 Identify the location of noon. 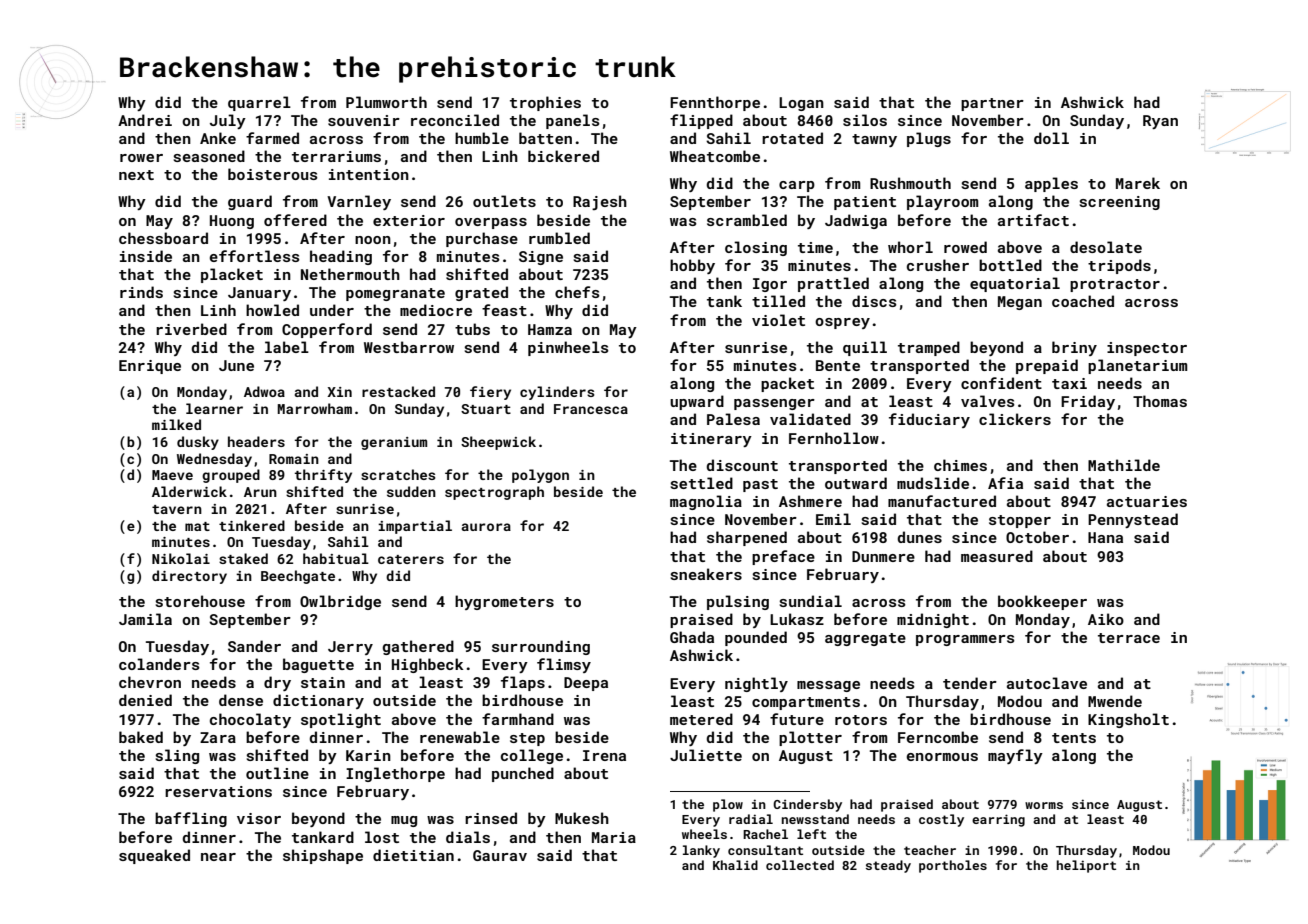
(373, 240).
